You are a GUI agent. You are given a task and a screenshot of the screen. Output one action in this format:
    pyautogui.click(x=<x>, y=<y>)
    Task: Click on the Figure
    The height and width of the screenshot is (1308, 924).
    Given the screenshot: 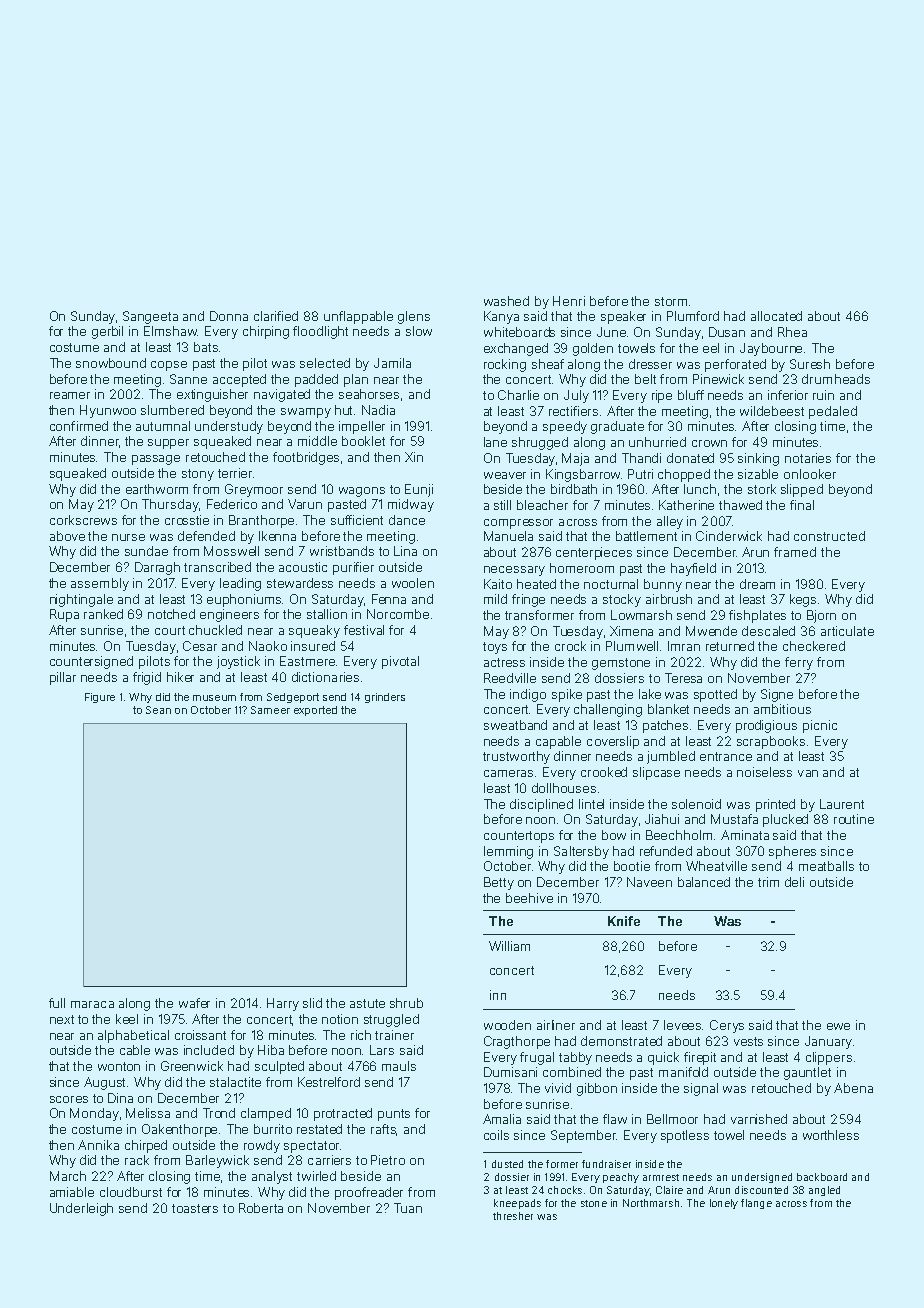 What is the action you would take?
    pyautogui.click(x=100, y=698)
